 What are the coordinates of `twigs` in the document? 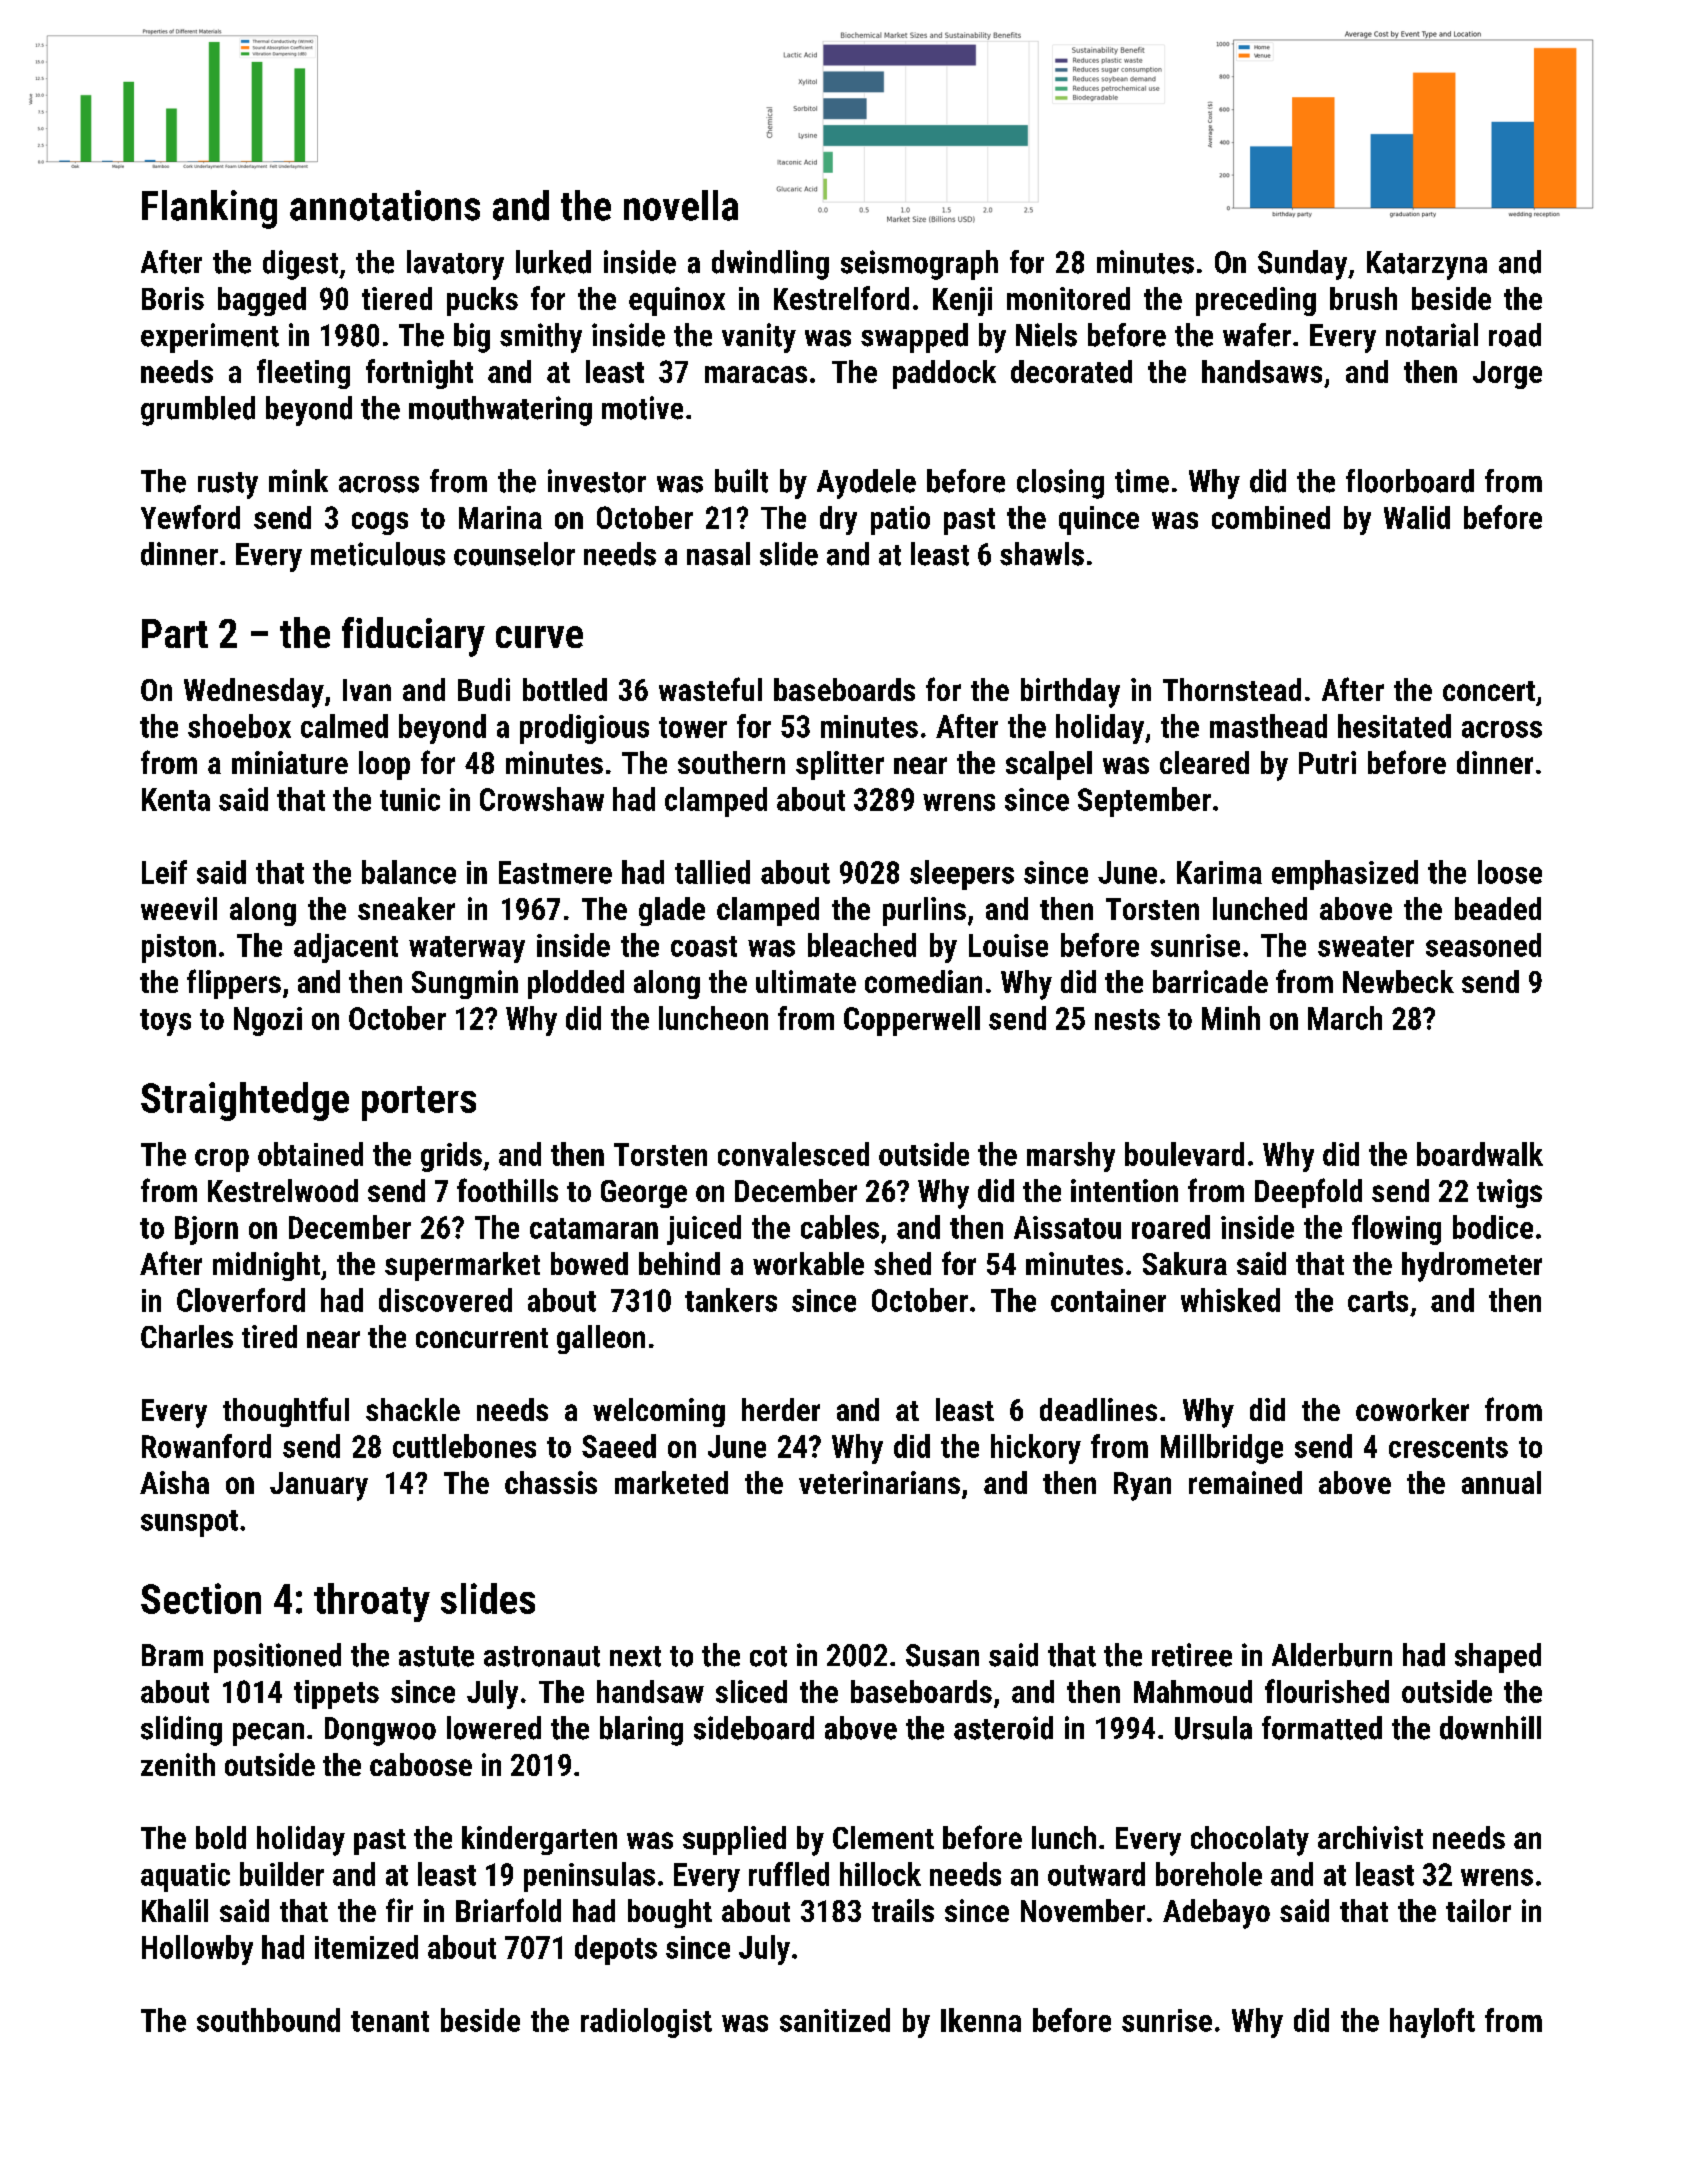 It's located at (1509, 1193).
